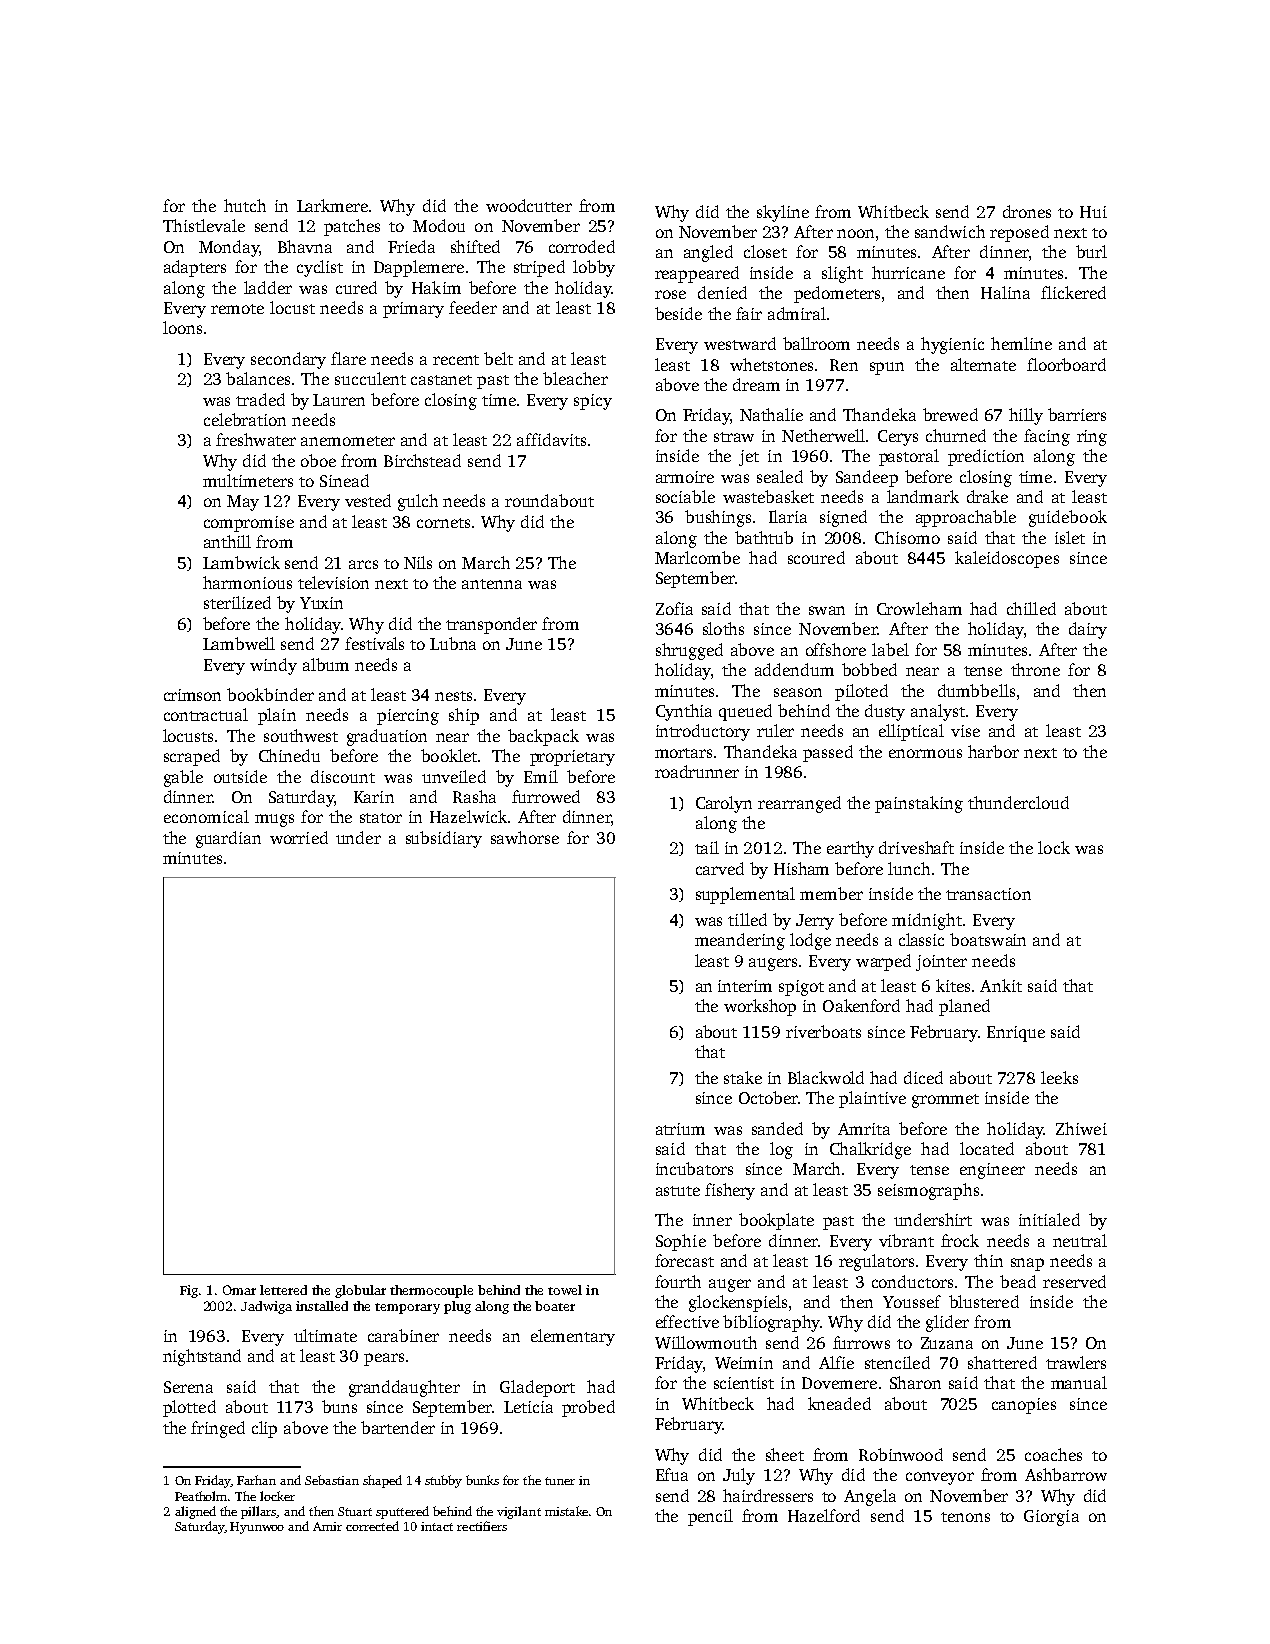 The width and height of the screenshot is (1270, 1644). What do you see at coordinates (546, 796) in the screenshot?
I see `furrowed` at bounding box center [546, 796].
